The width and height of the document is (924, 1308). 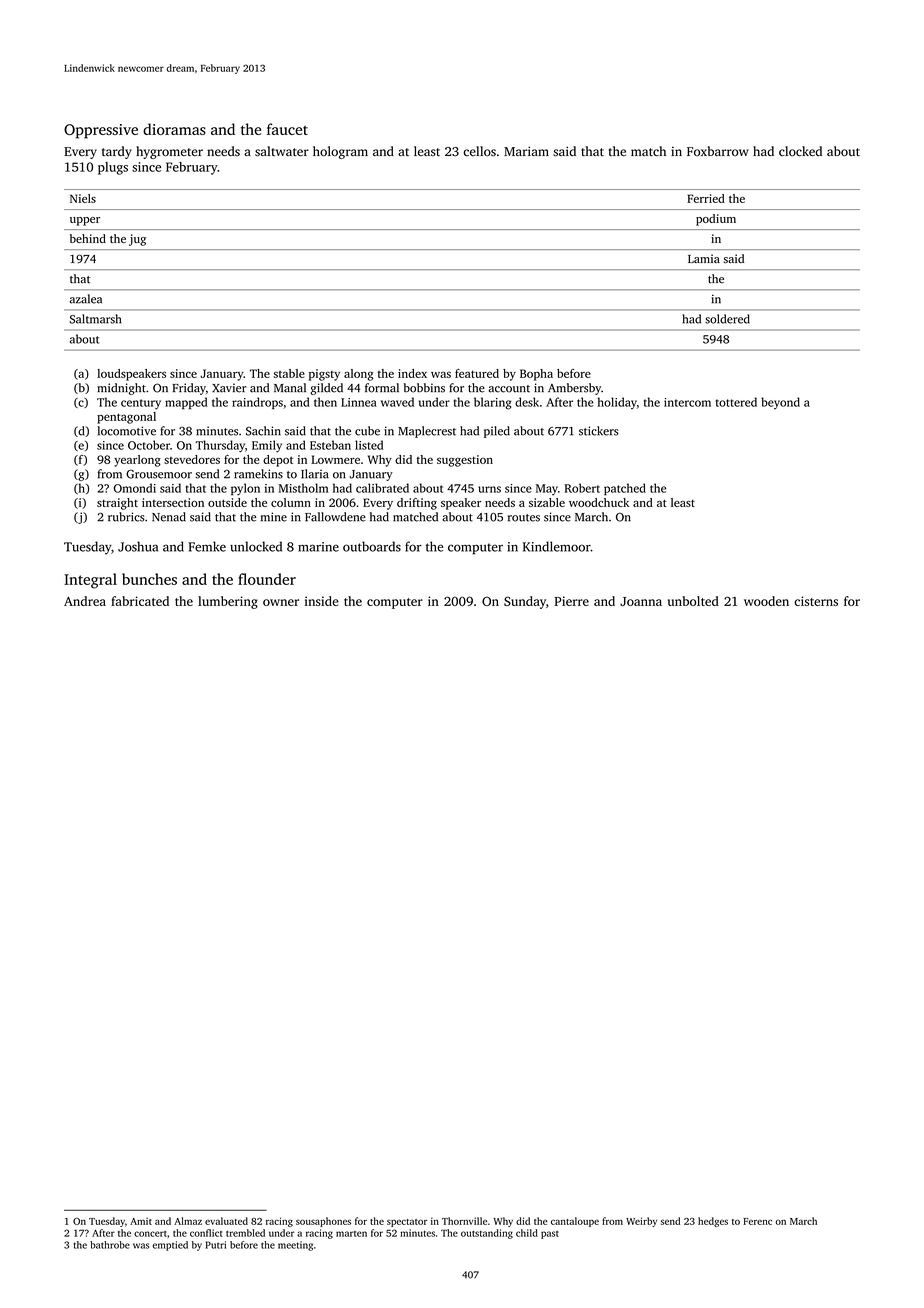 What do you see at coordinates (571, 601) in the document?
I see `Pierre` at bounding box center [571, 601].
